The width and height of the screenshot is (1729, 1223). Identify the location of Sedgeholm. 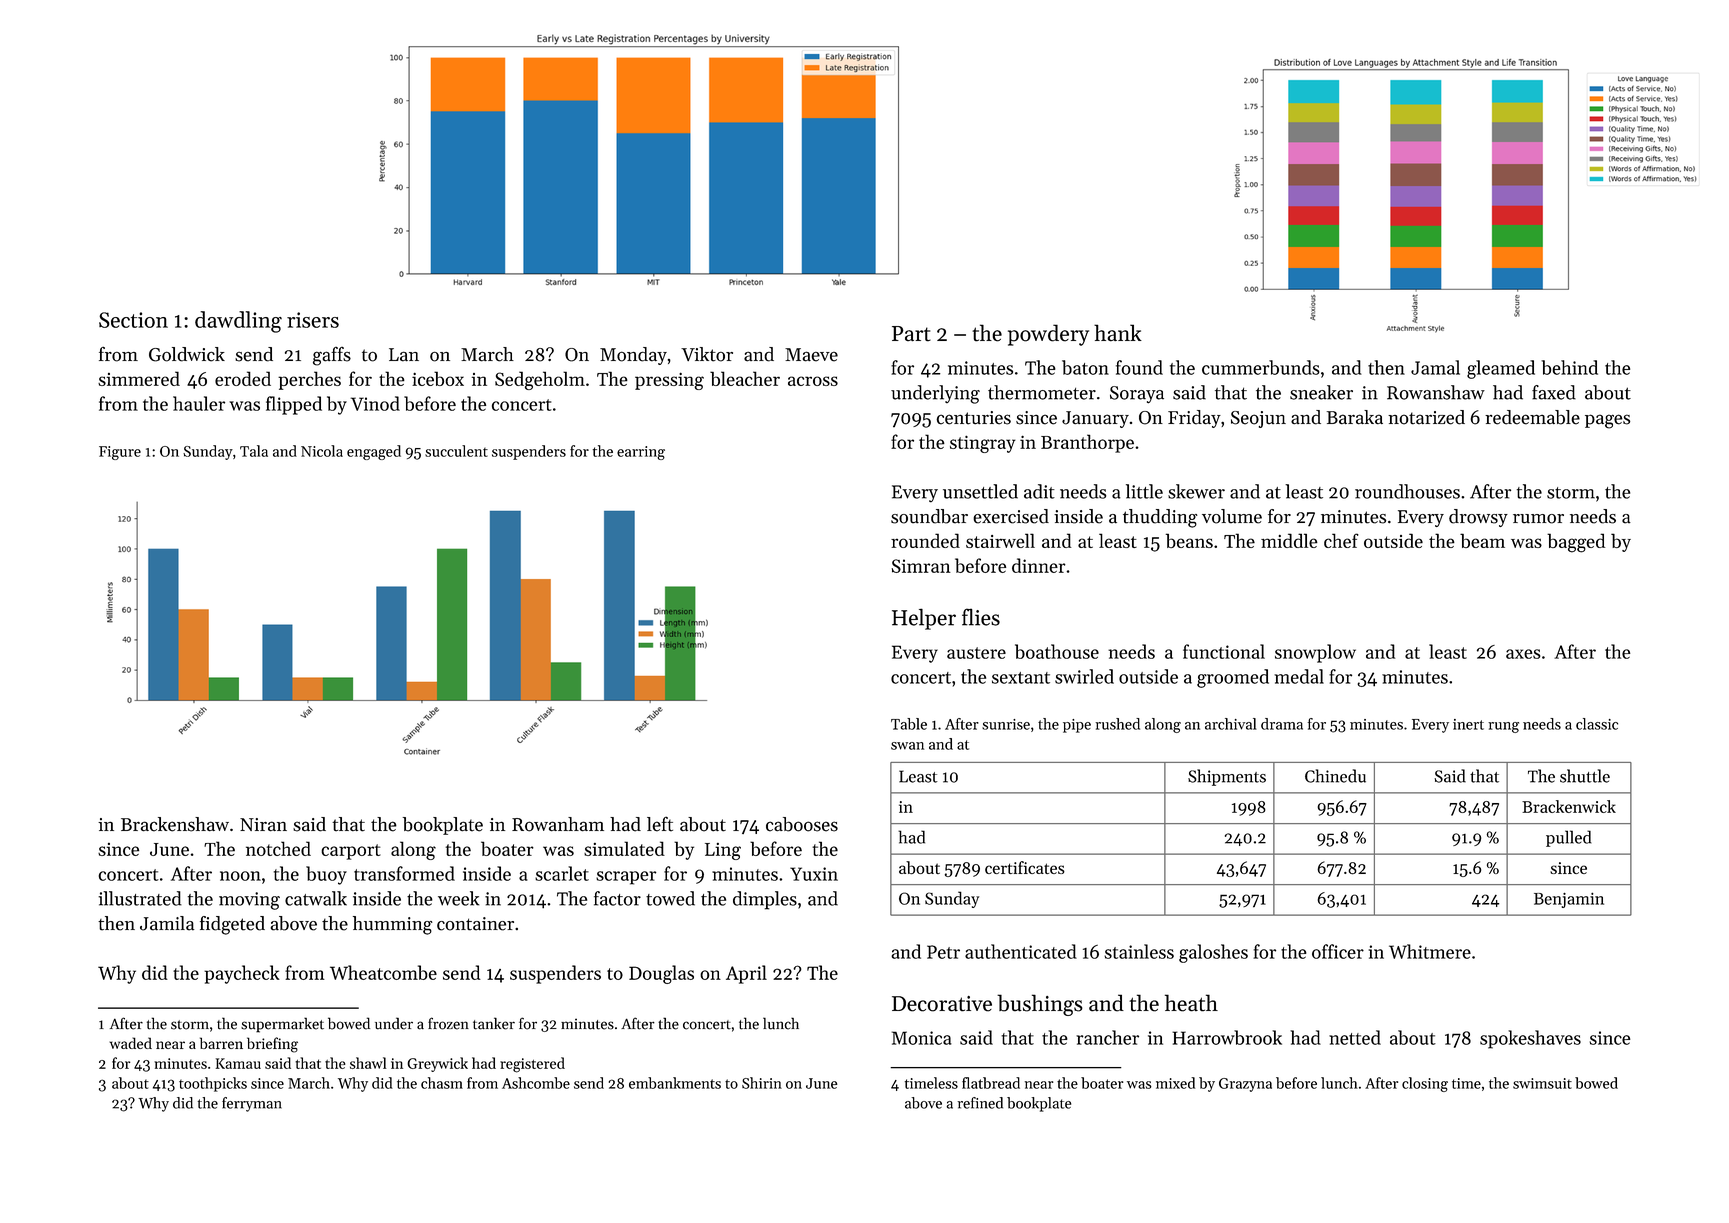
(540, 380).
